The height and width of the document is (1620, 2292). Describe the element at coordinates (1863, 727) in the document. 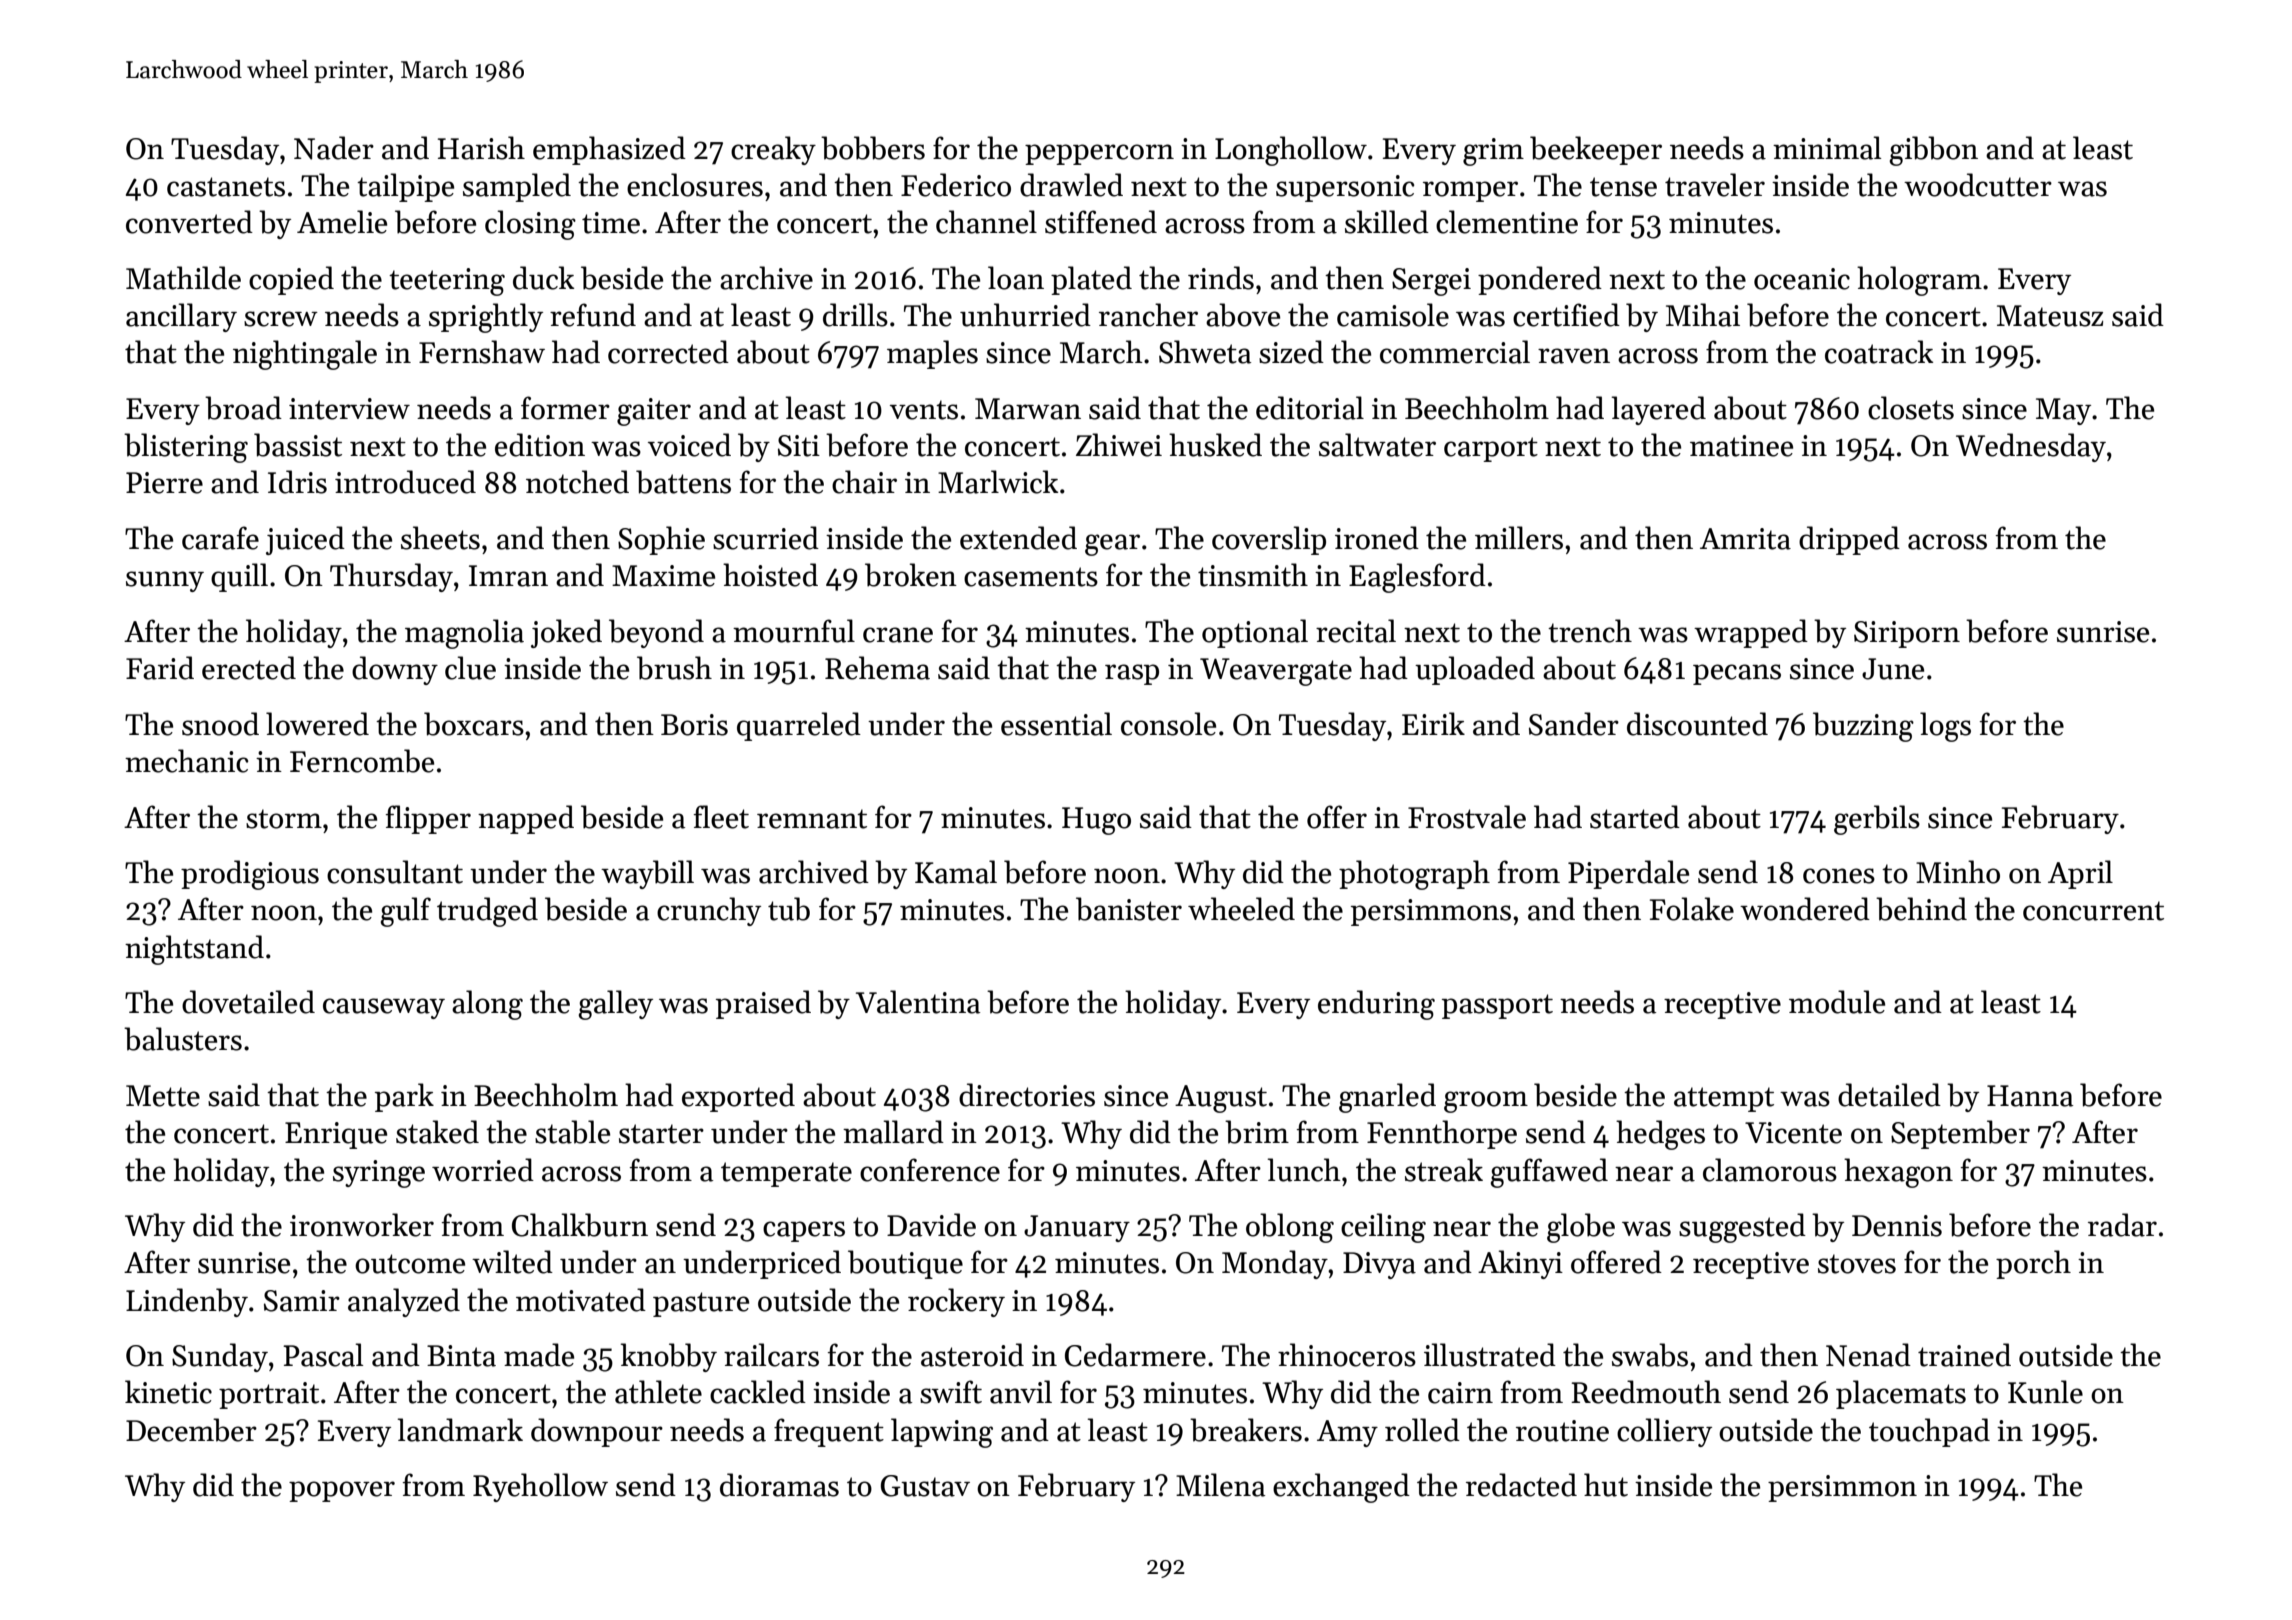

I see `buzzing` at that location.
